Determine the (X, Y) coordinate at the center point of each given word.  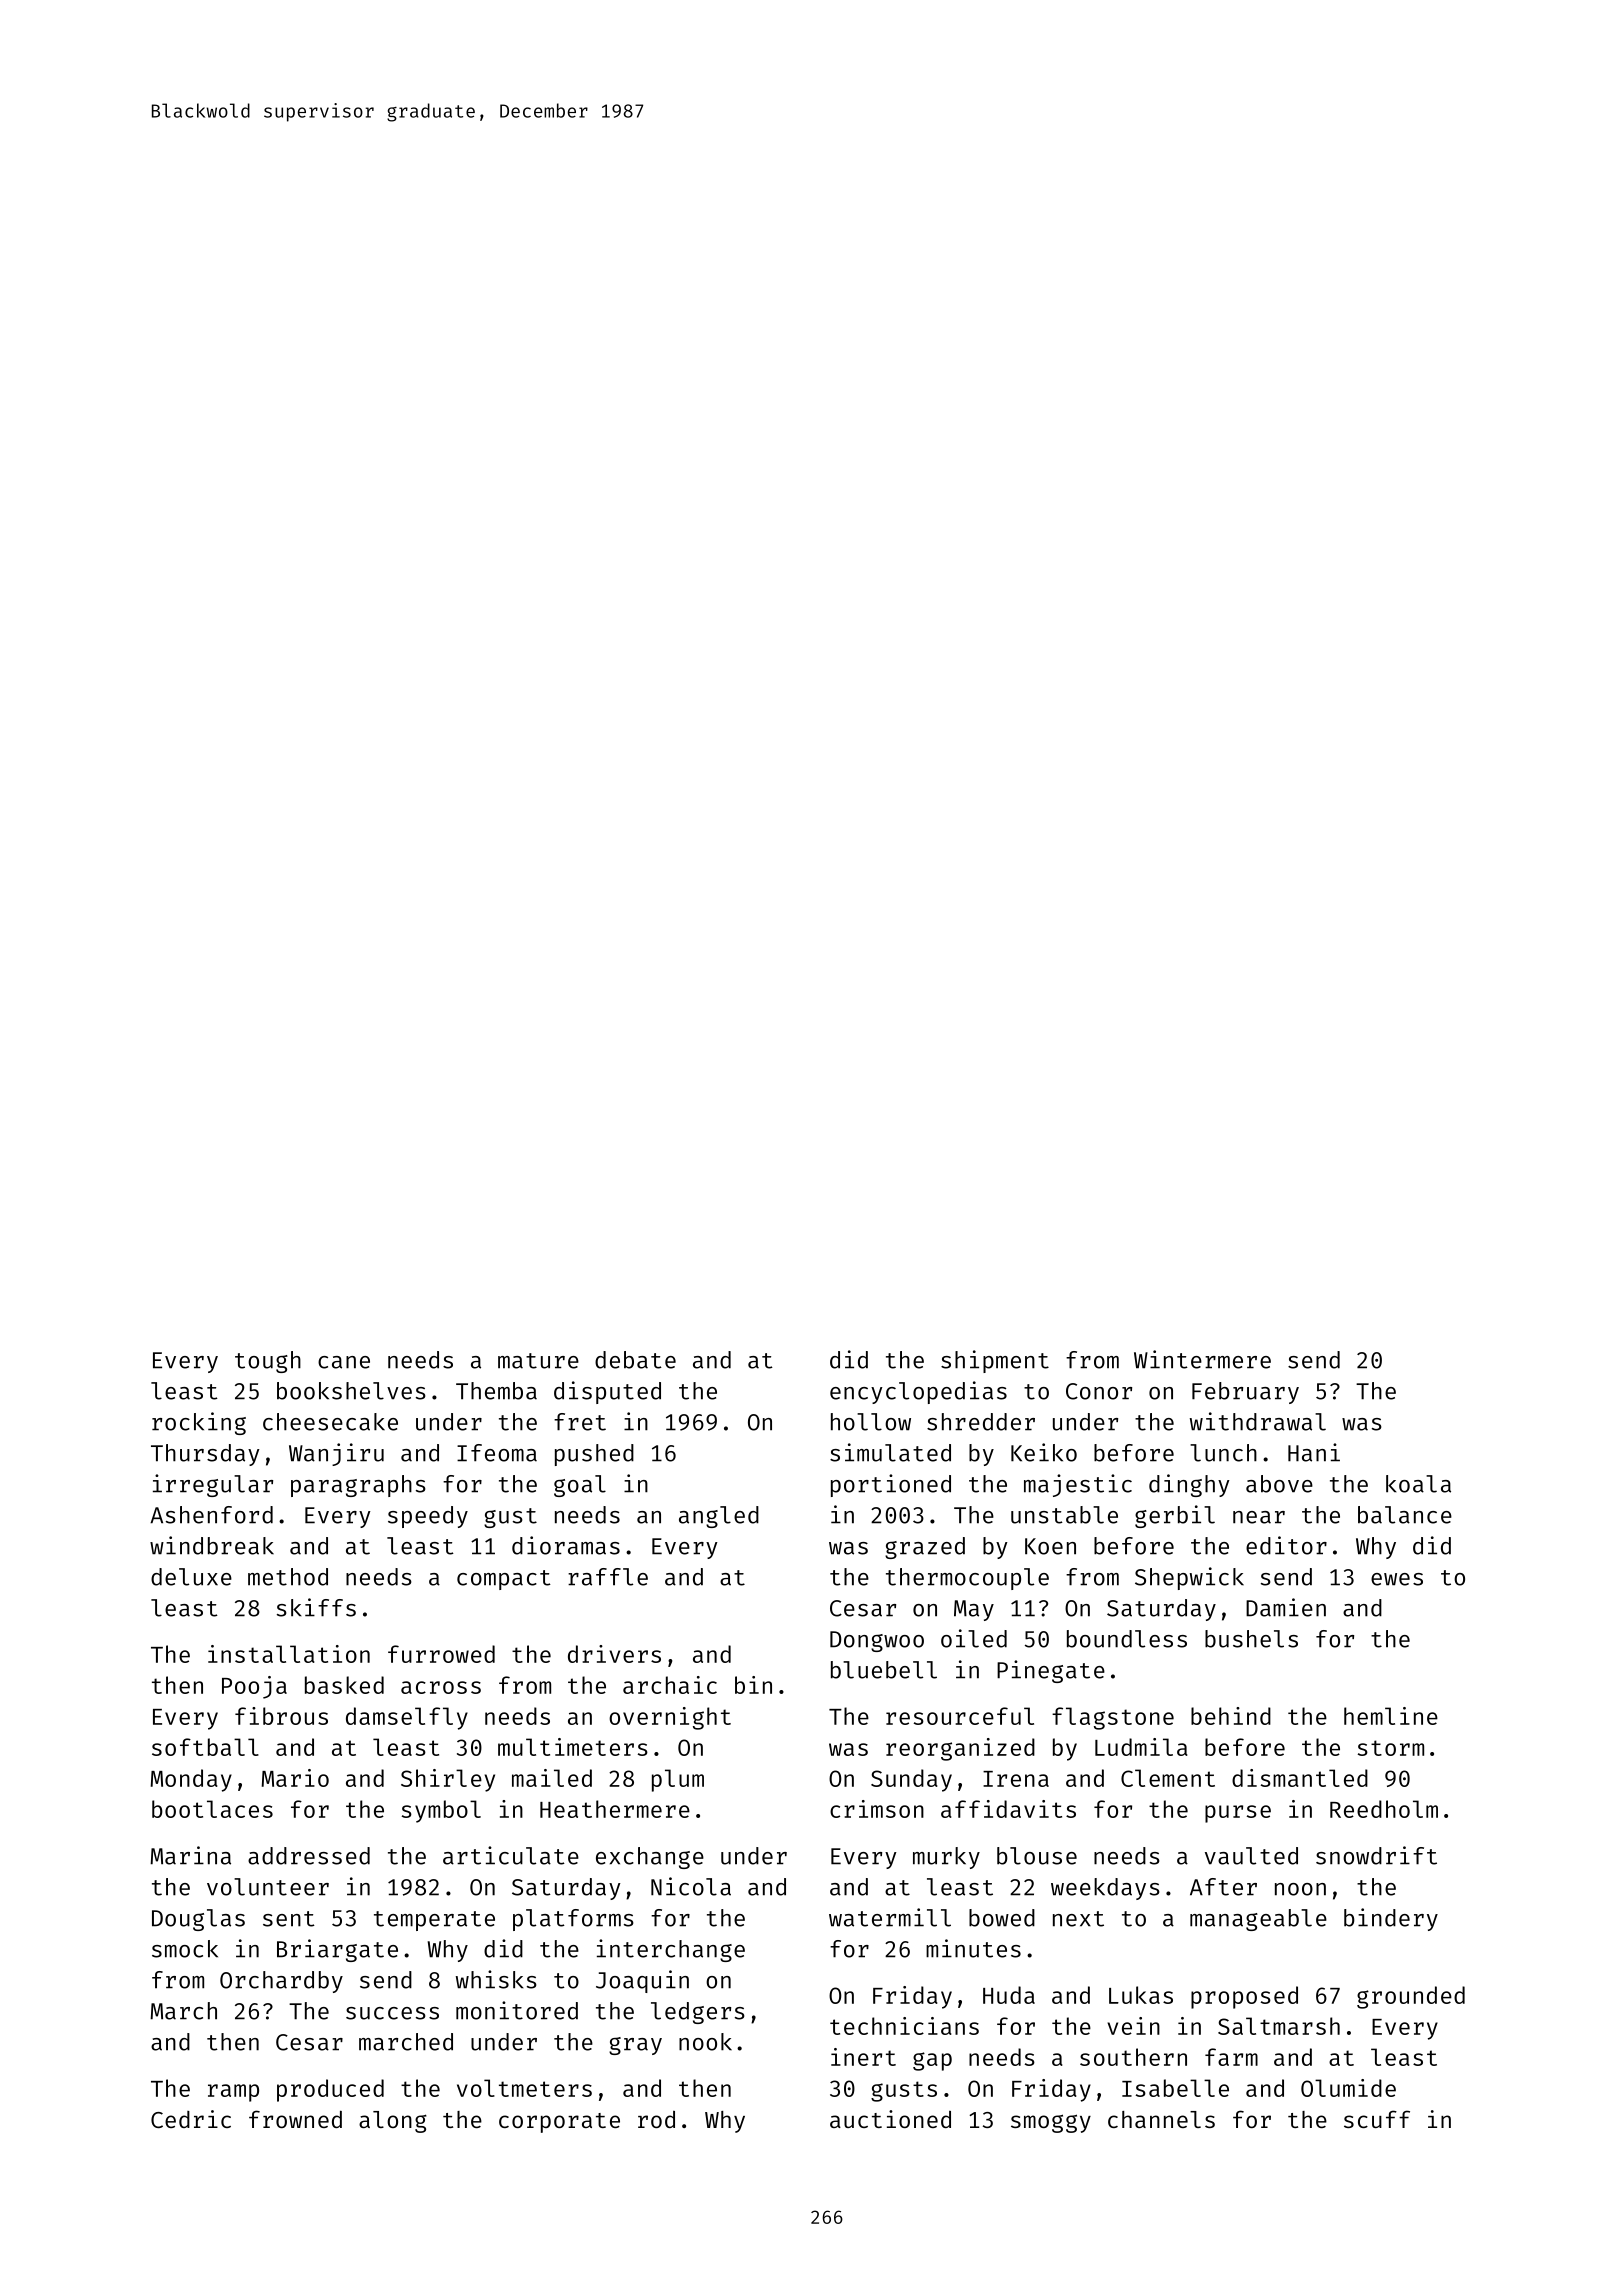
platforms (573, 1920)
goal (580, 1486)
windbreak (212, 1545)
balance (1405, 1515)
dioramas (566, 1545)
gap (932, 2061)
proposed (1244, 1997)
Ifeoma (497, 1453)
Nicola (691, 1886)
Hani (1314, 1452)
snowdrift (1376, 1855)
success (392, 2013)
